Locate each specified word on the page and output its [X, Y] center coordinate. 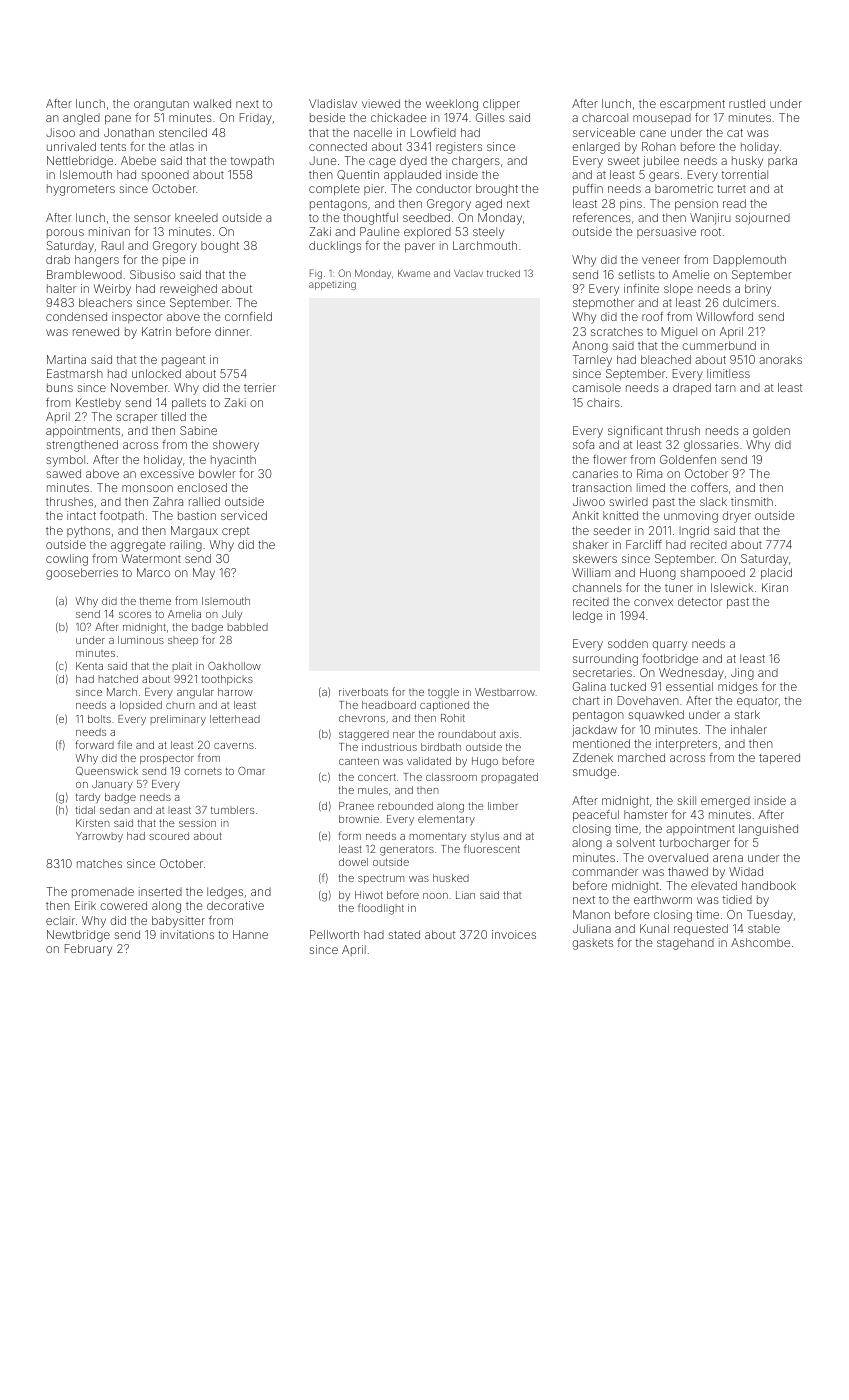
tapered [779, 759]
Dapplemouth [750, 261]
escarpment [692, 105]
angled [81, 119]
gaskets [592, 944]
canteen [359, 761]
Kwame [414, 273]
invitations [187, 934]
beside [327, 117]
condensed [76, 316]
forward [95, 744]
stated [404, 934]
